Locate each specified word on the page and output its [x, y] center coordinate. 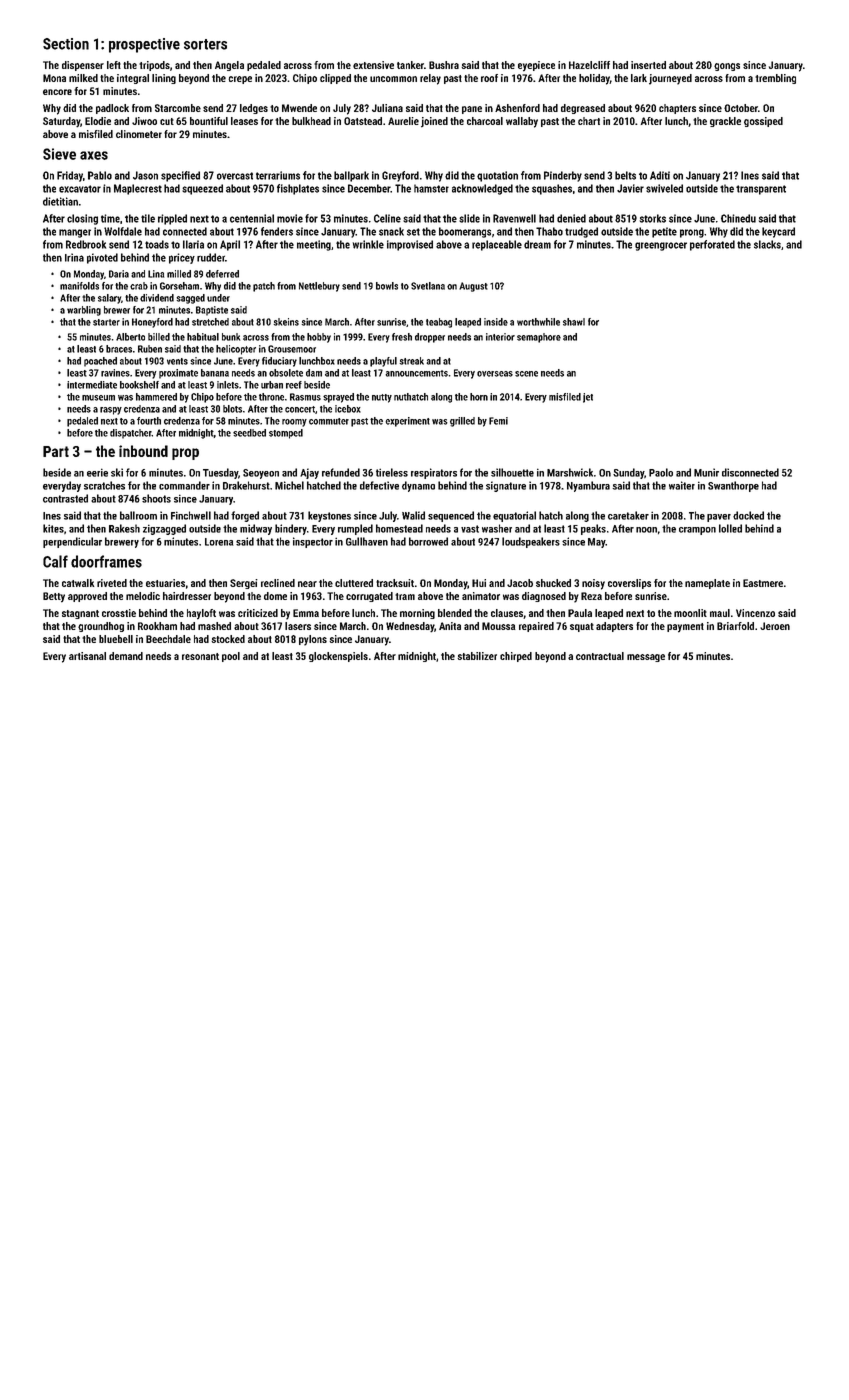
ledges [254, 109]
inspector [313, 542]
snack [391, 231]
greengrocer [661, 246]
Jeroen [775, 626]
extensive [373, 65]
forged [245, 516]
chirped [516, 657]
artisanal [87, 656]
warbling [84, 311]
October [741, 108]
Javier [630, 188]
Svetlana [428, 286]
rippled [172, 219]
